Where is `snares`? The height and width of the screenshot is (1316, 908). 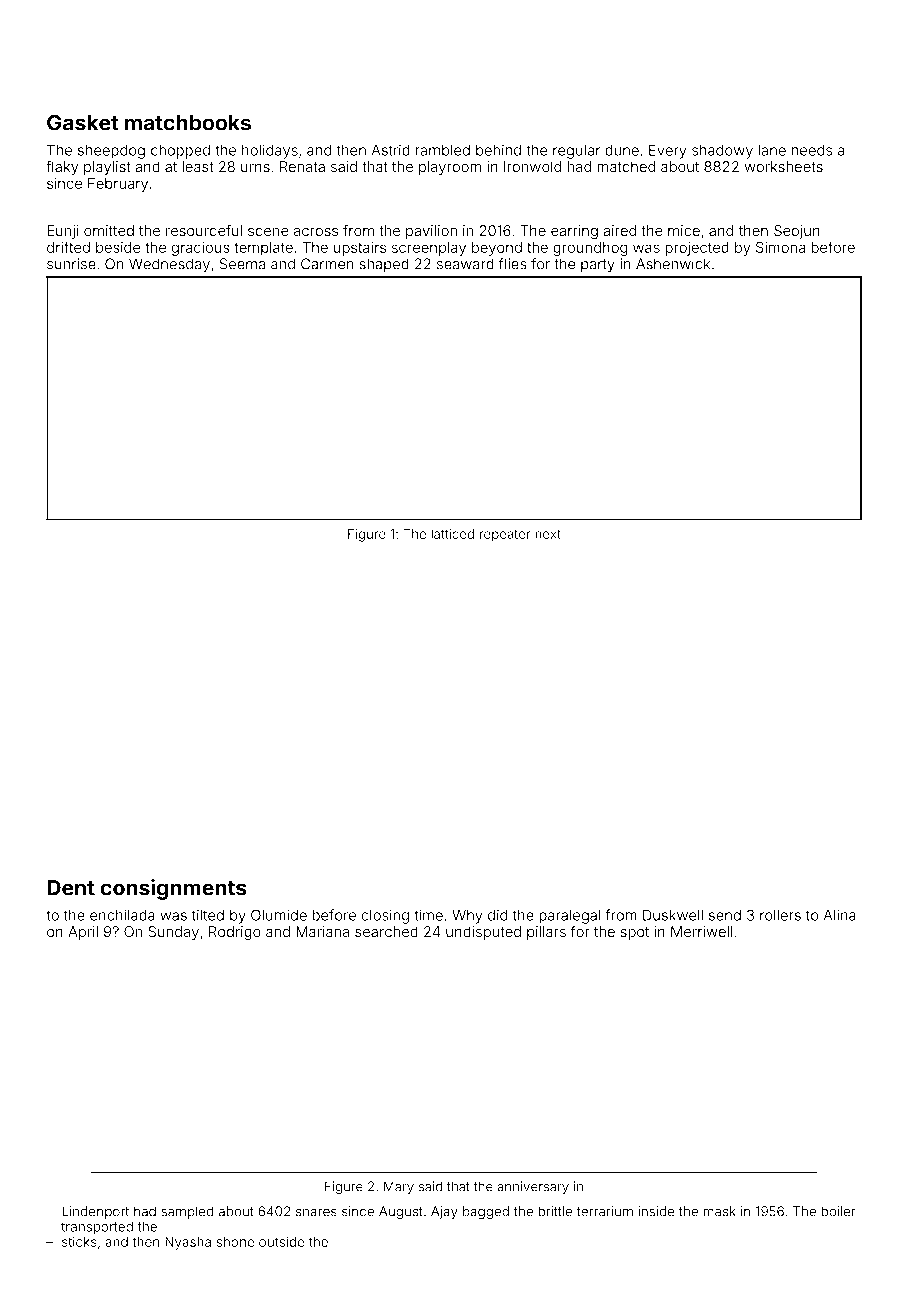 snares is located at coordinates (316, 1212).
